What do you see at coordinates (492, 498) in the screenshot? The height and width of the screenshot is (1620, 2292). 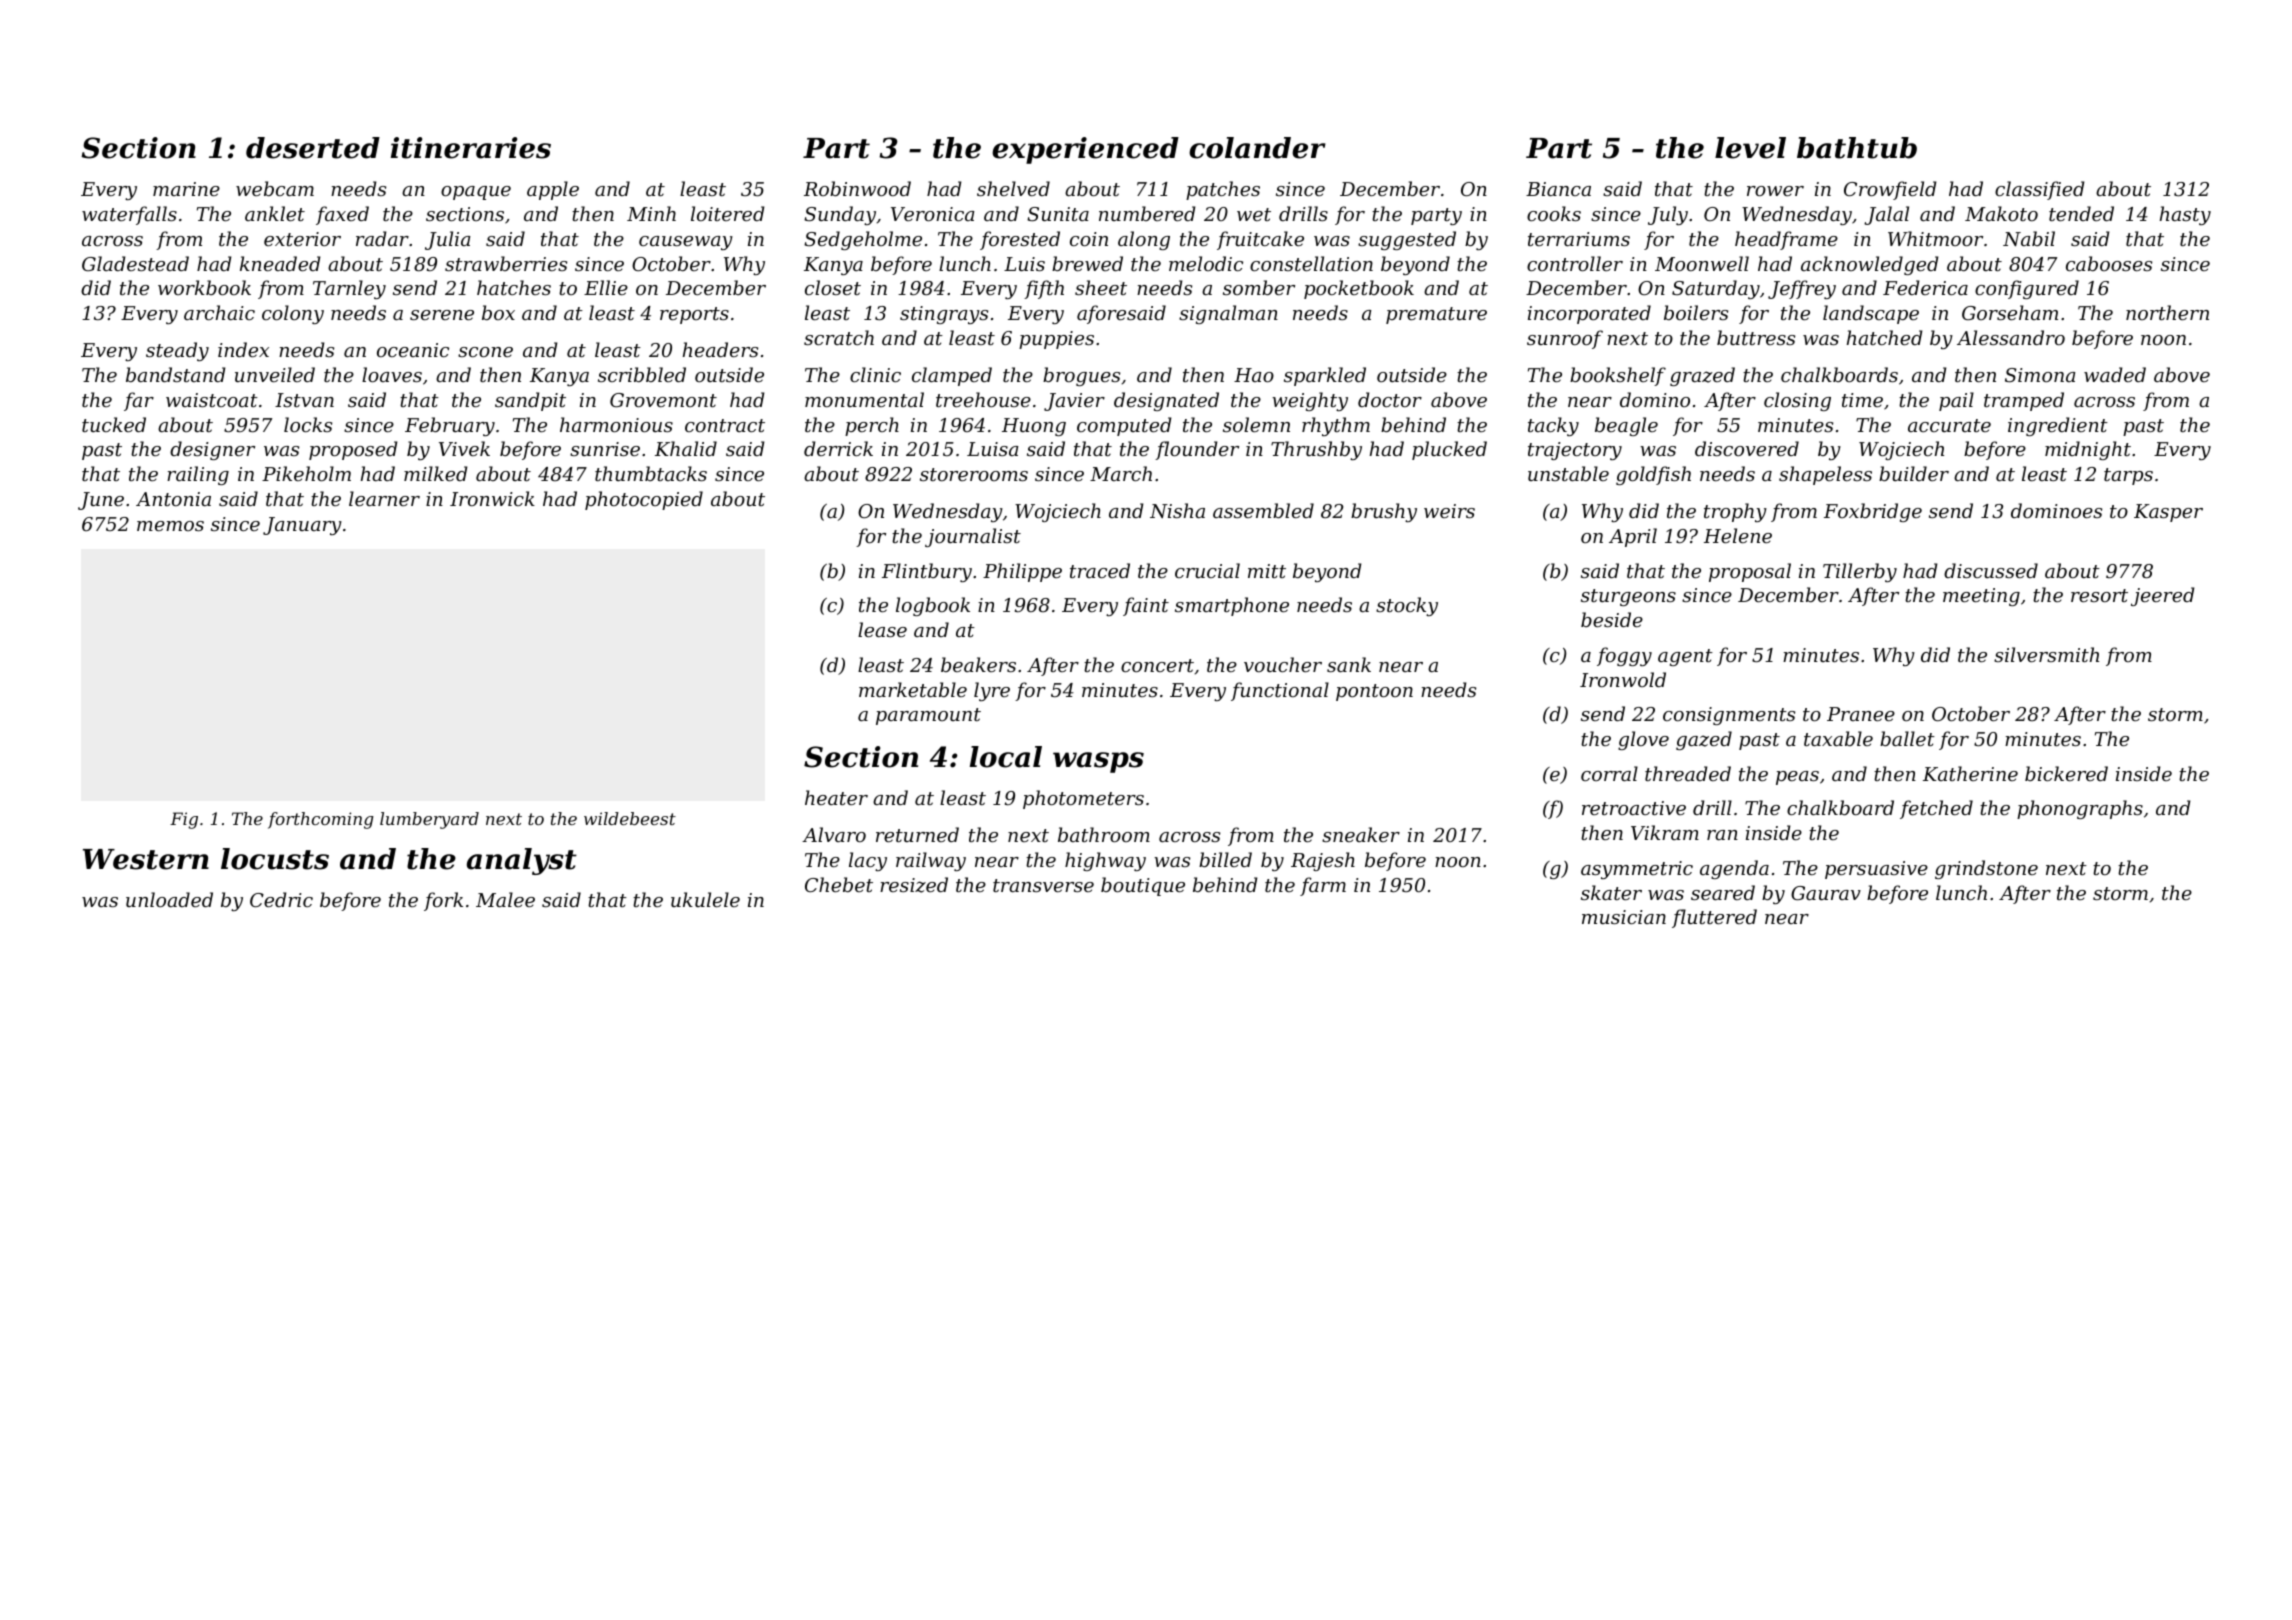 I see `Ironwick` at bounding box center [492, 498].
